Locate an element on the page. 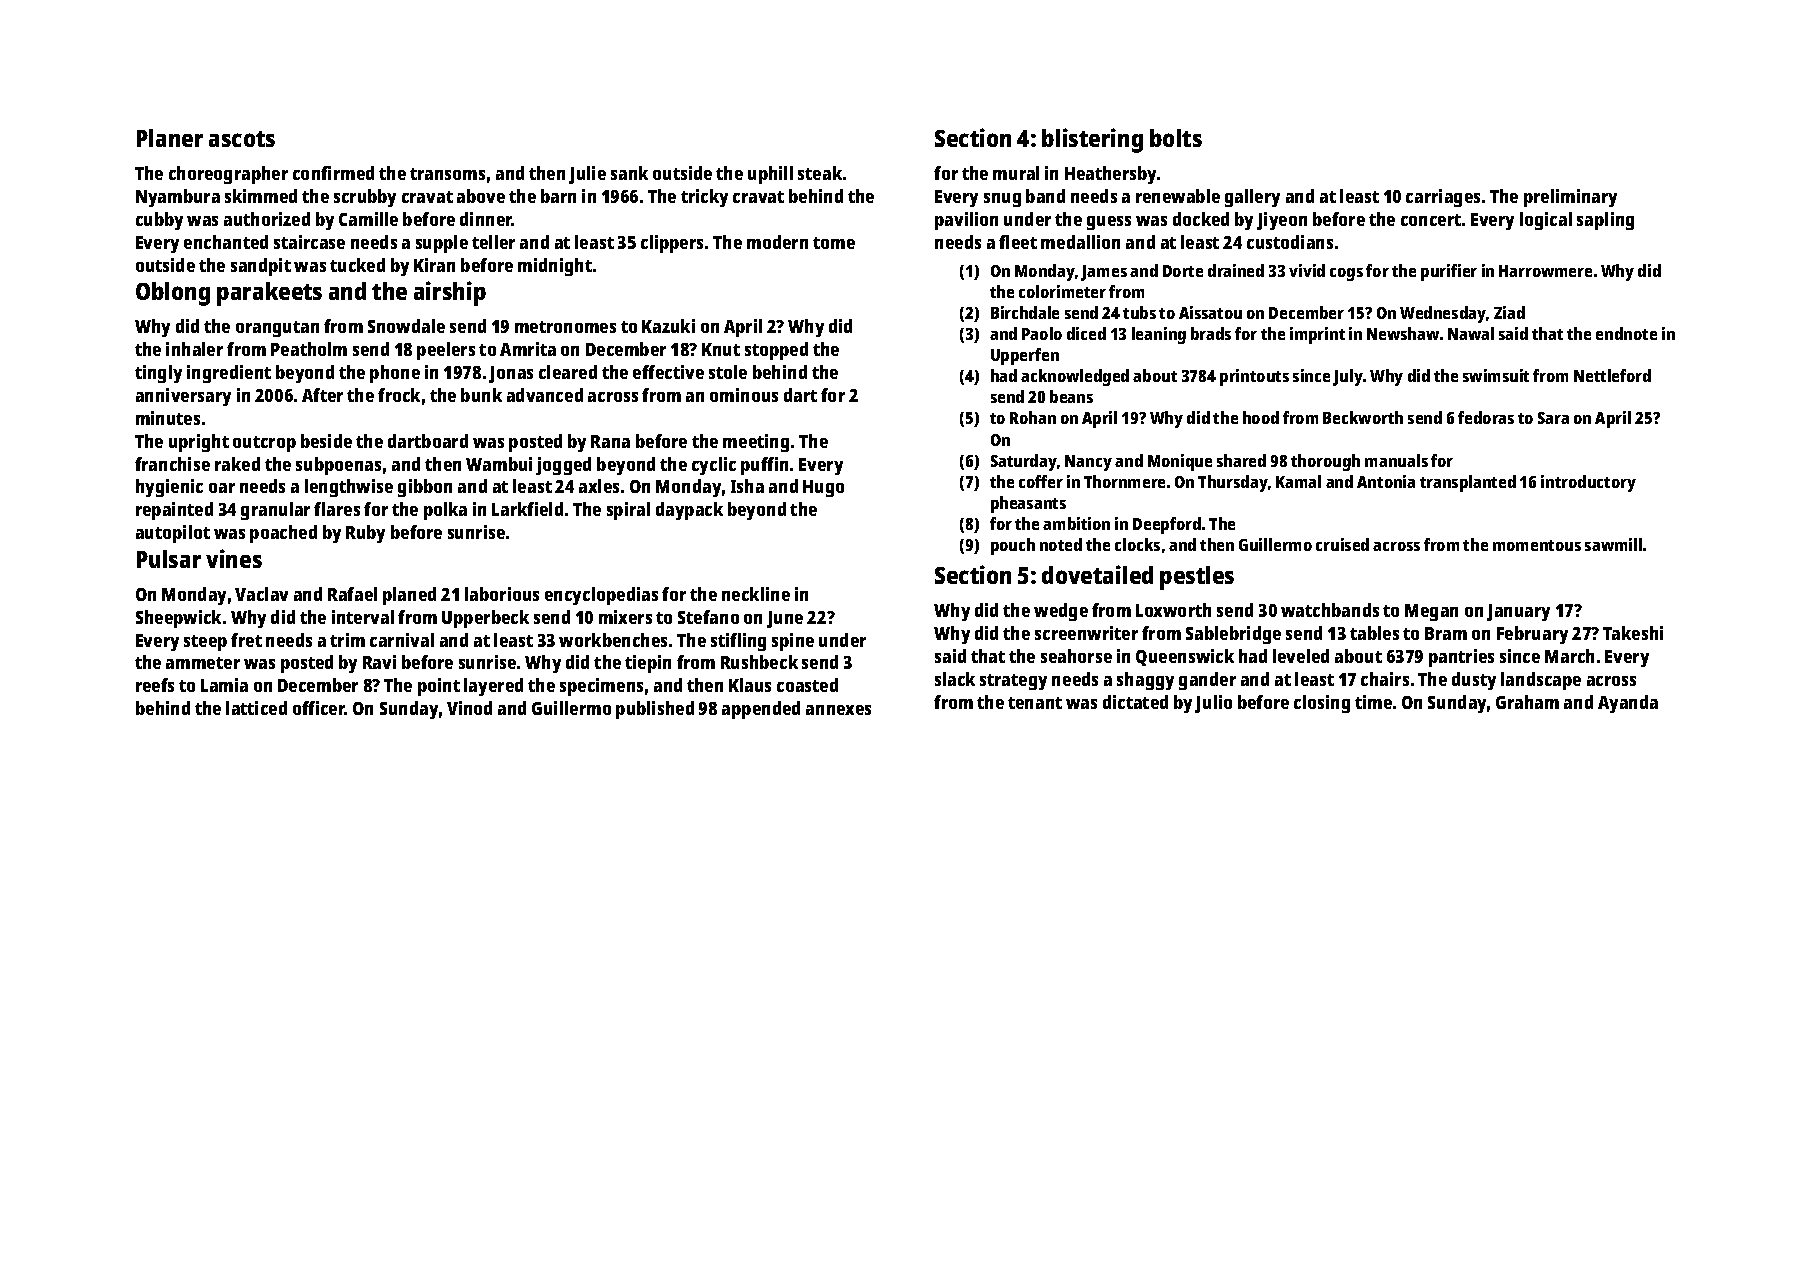 Image resolution: width=1814 pixels, height=1282 pixels. stifling is located at coordinates (738, 642).
